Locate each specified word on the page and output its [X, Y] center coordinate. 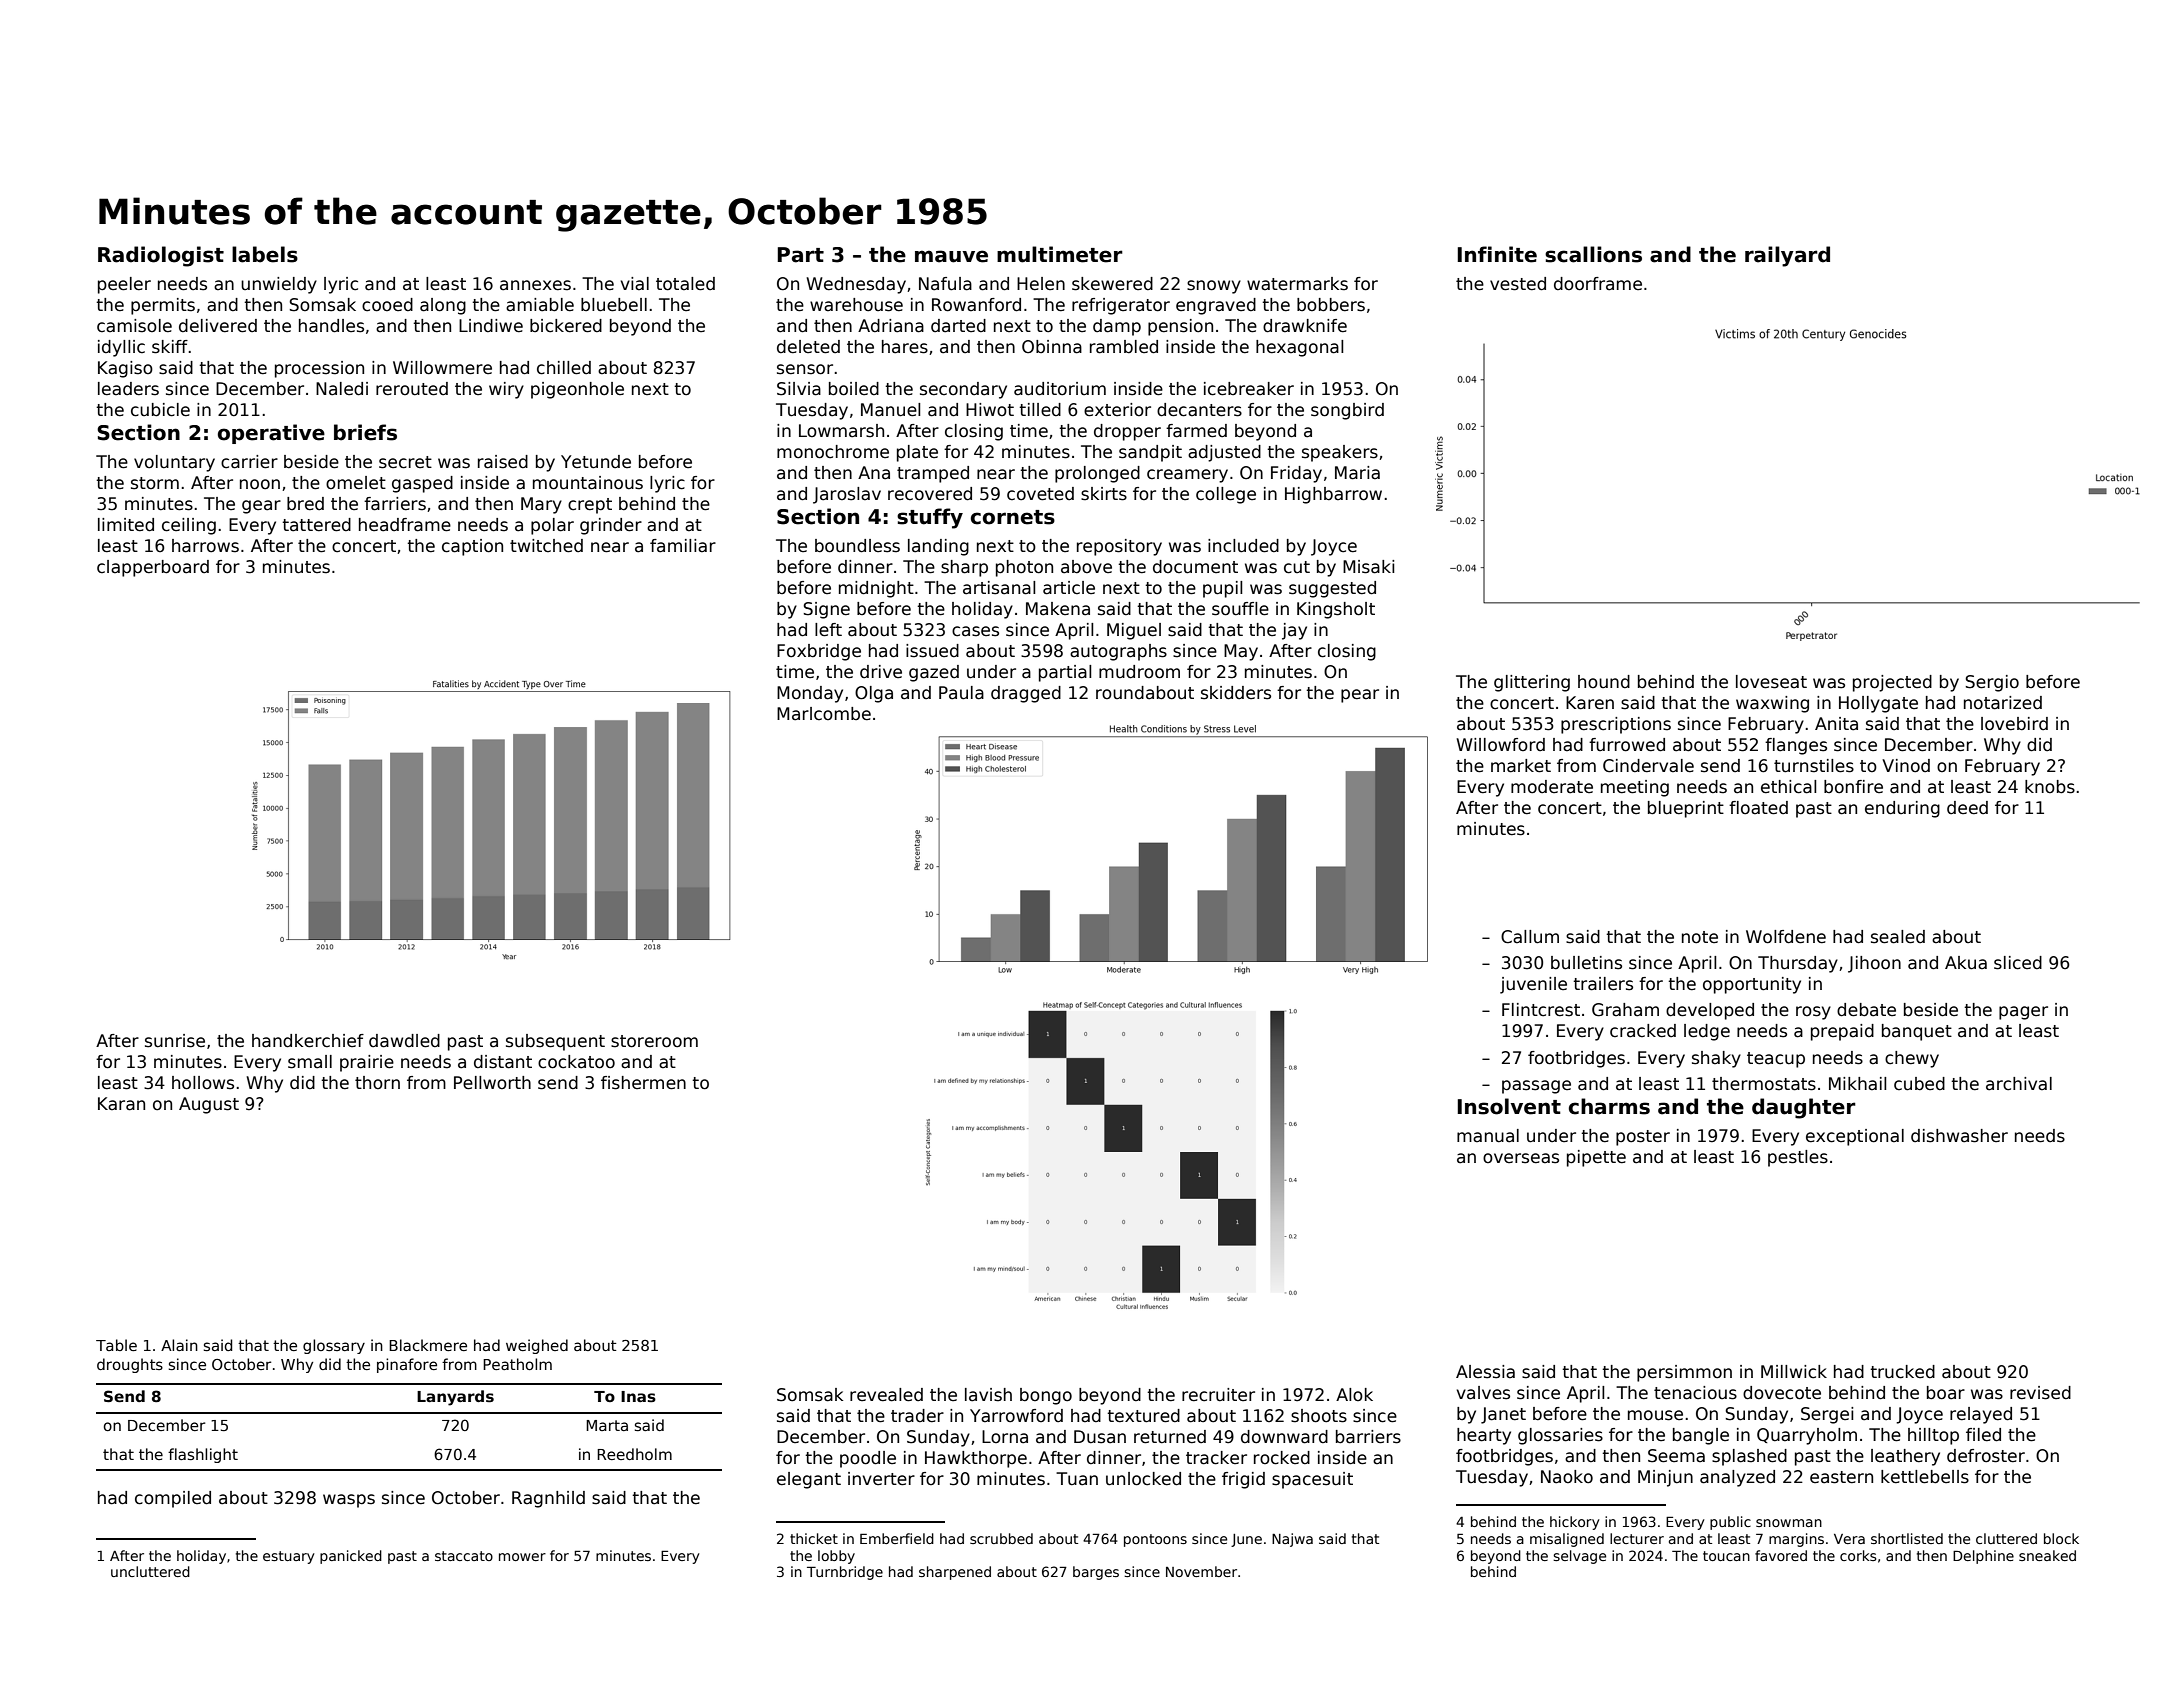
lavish [988, 1395]
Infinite [1497, 254]
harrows [205, 546]
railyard [1787, 256]
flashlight [203, 1455]
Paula [961, 693]
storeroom [654, 1041]
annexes [535, 285]
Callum [1530, 937]
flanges [1796, 746]
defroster [1986, 1456]
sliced [2018, 963]
